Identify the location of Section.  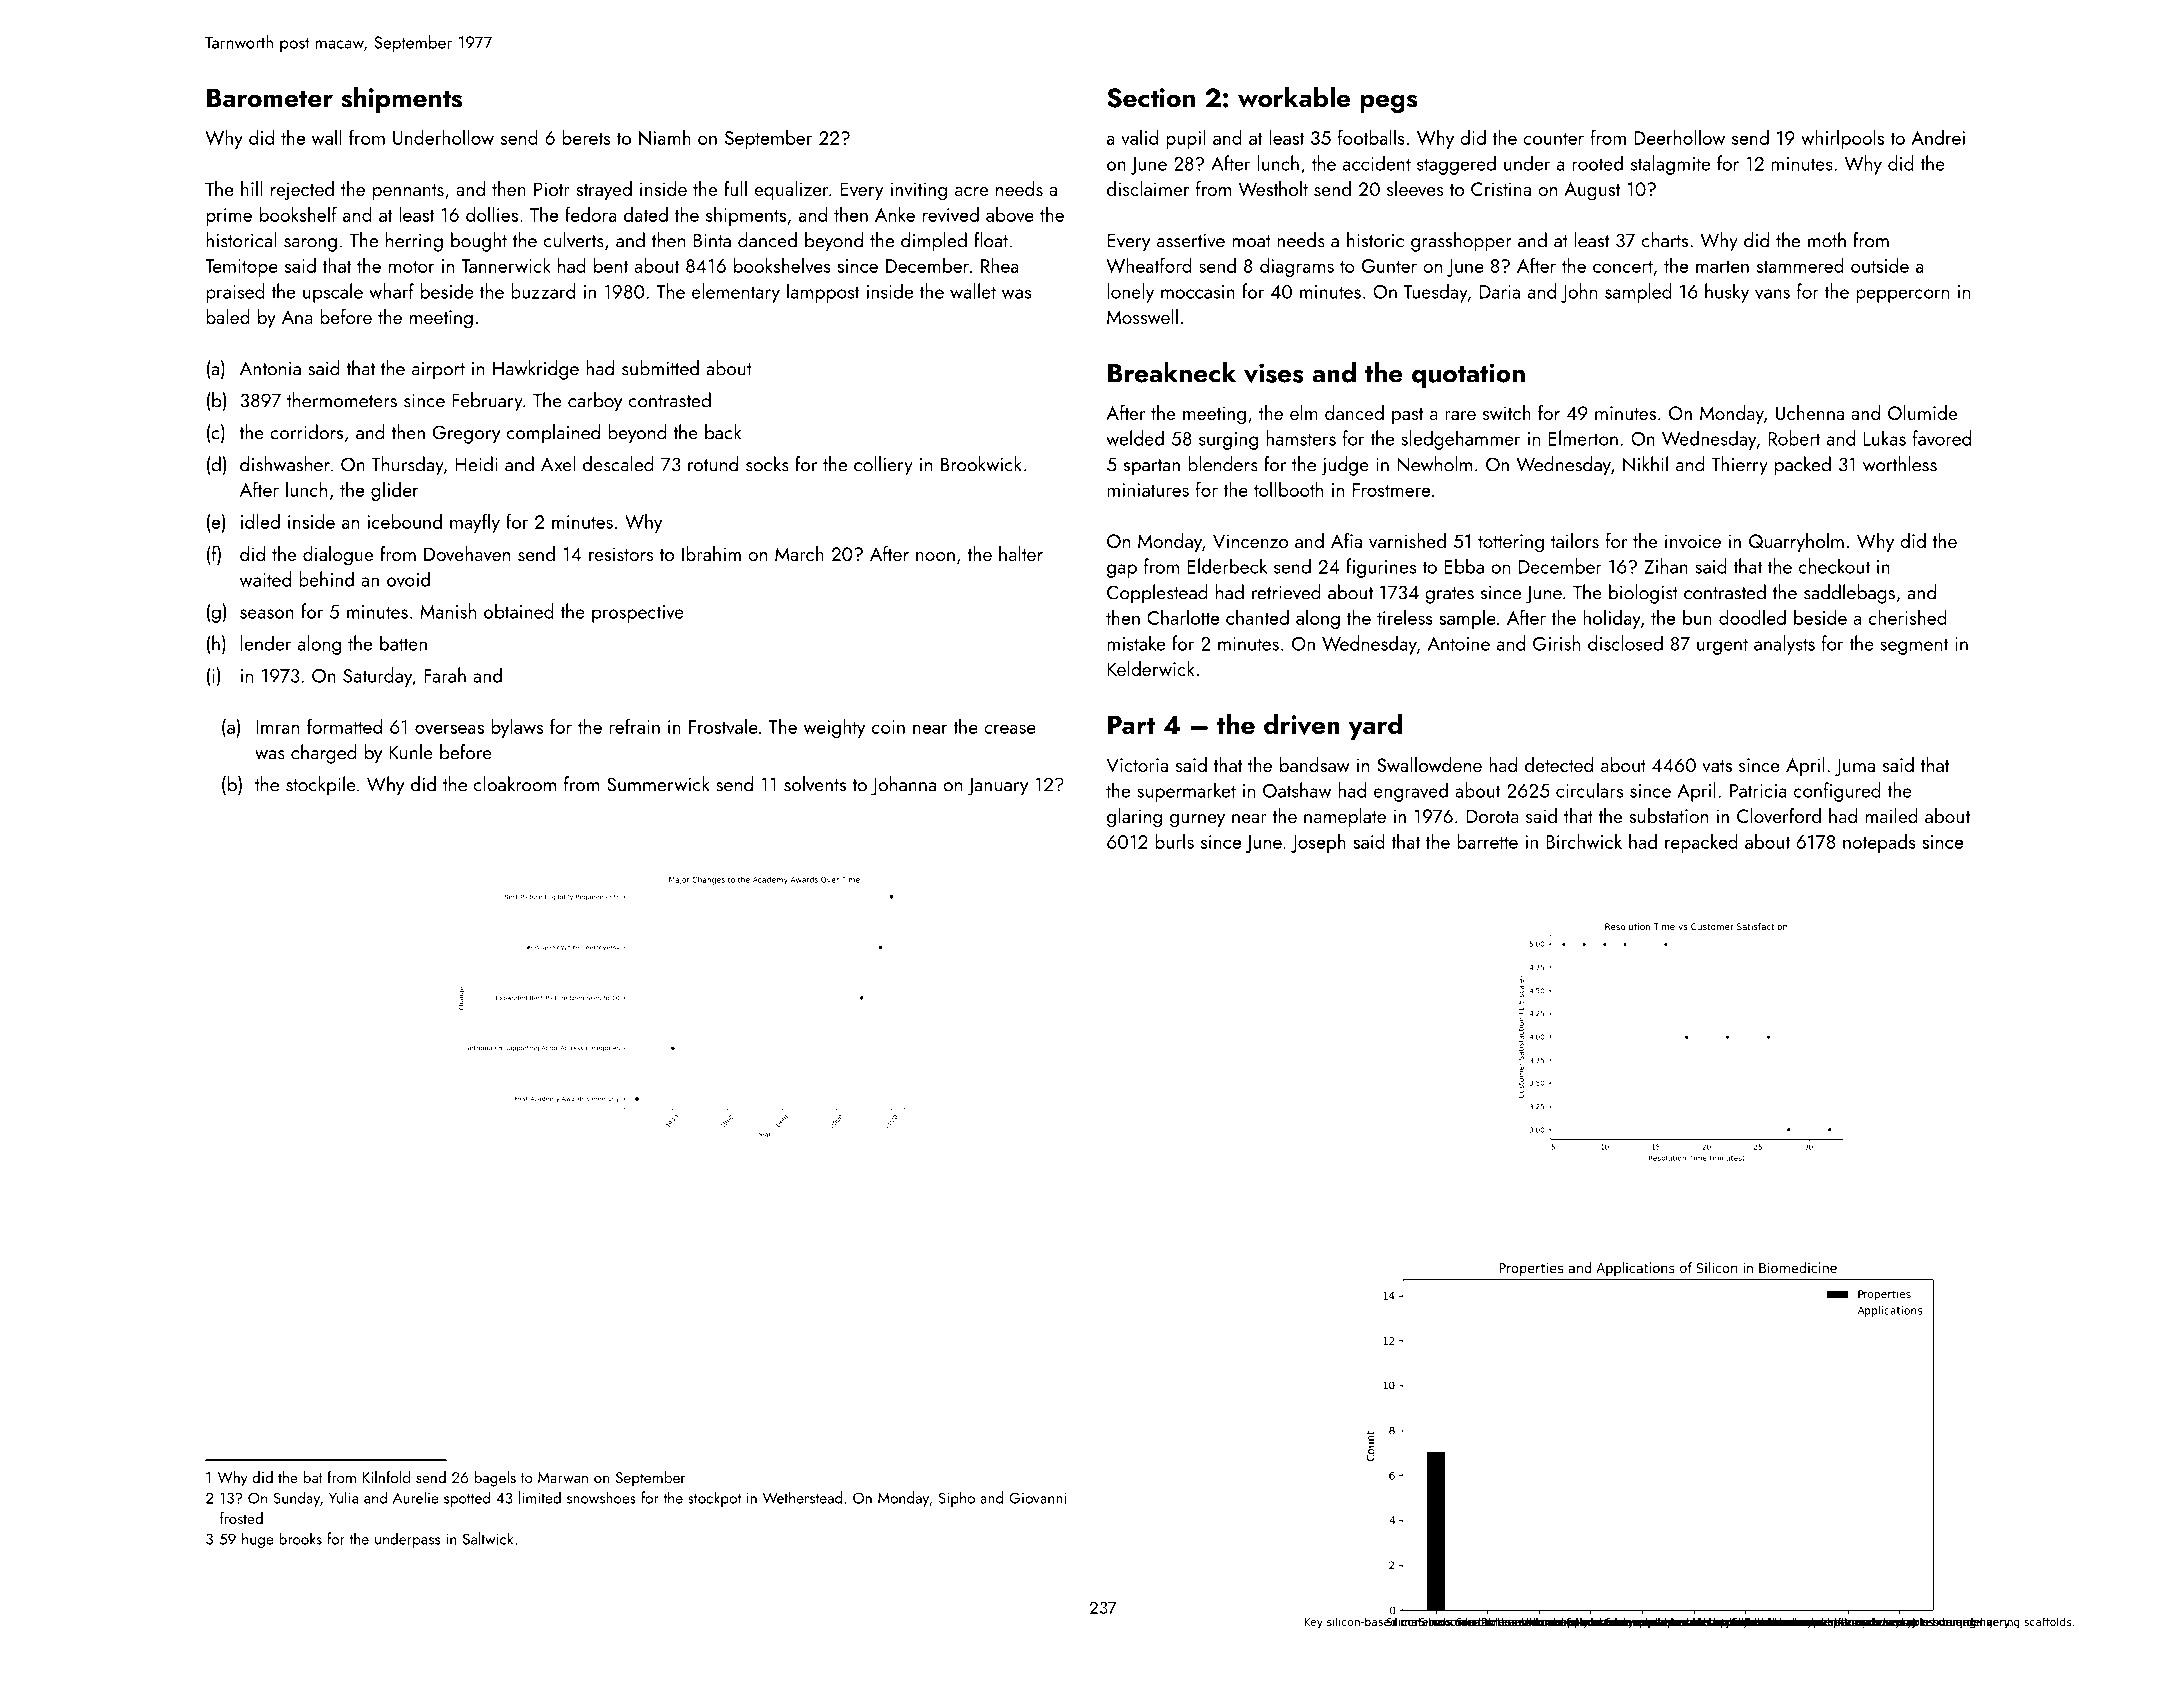
(1151, 98).
